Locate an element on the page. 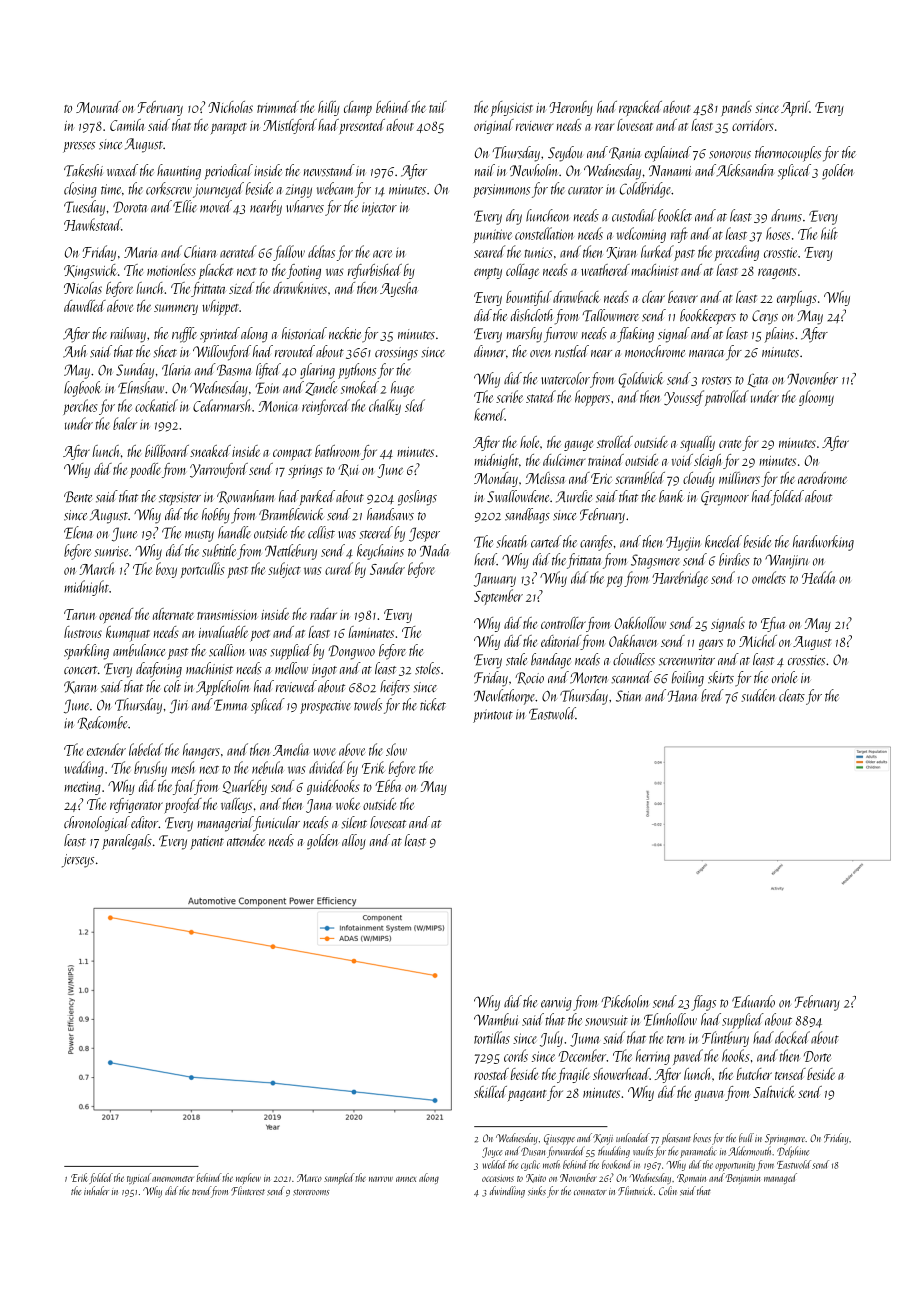 This page has height=1314, width=924. Emma is located at coordinates (230, 705).
